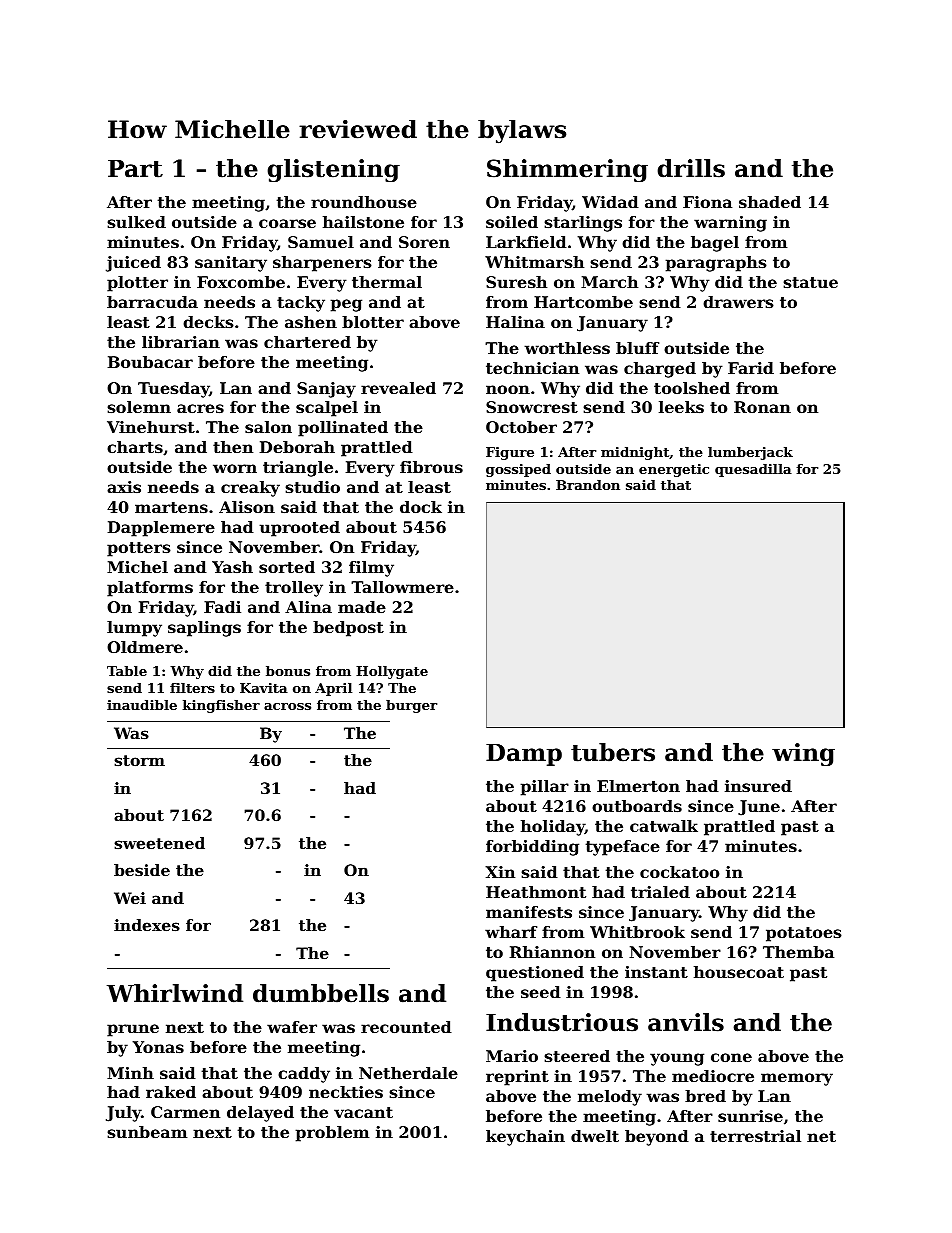  I want to click on Whirlwind, so click(175, 993).
